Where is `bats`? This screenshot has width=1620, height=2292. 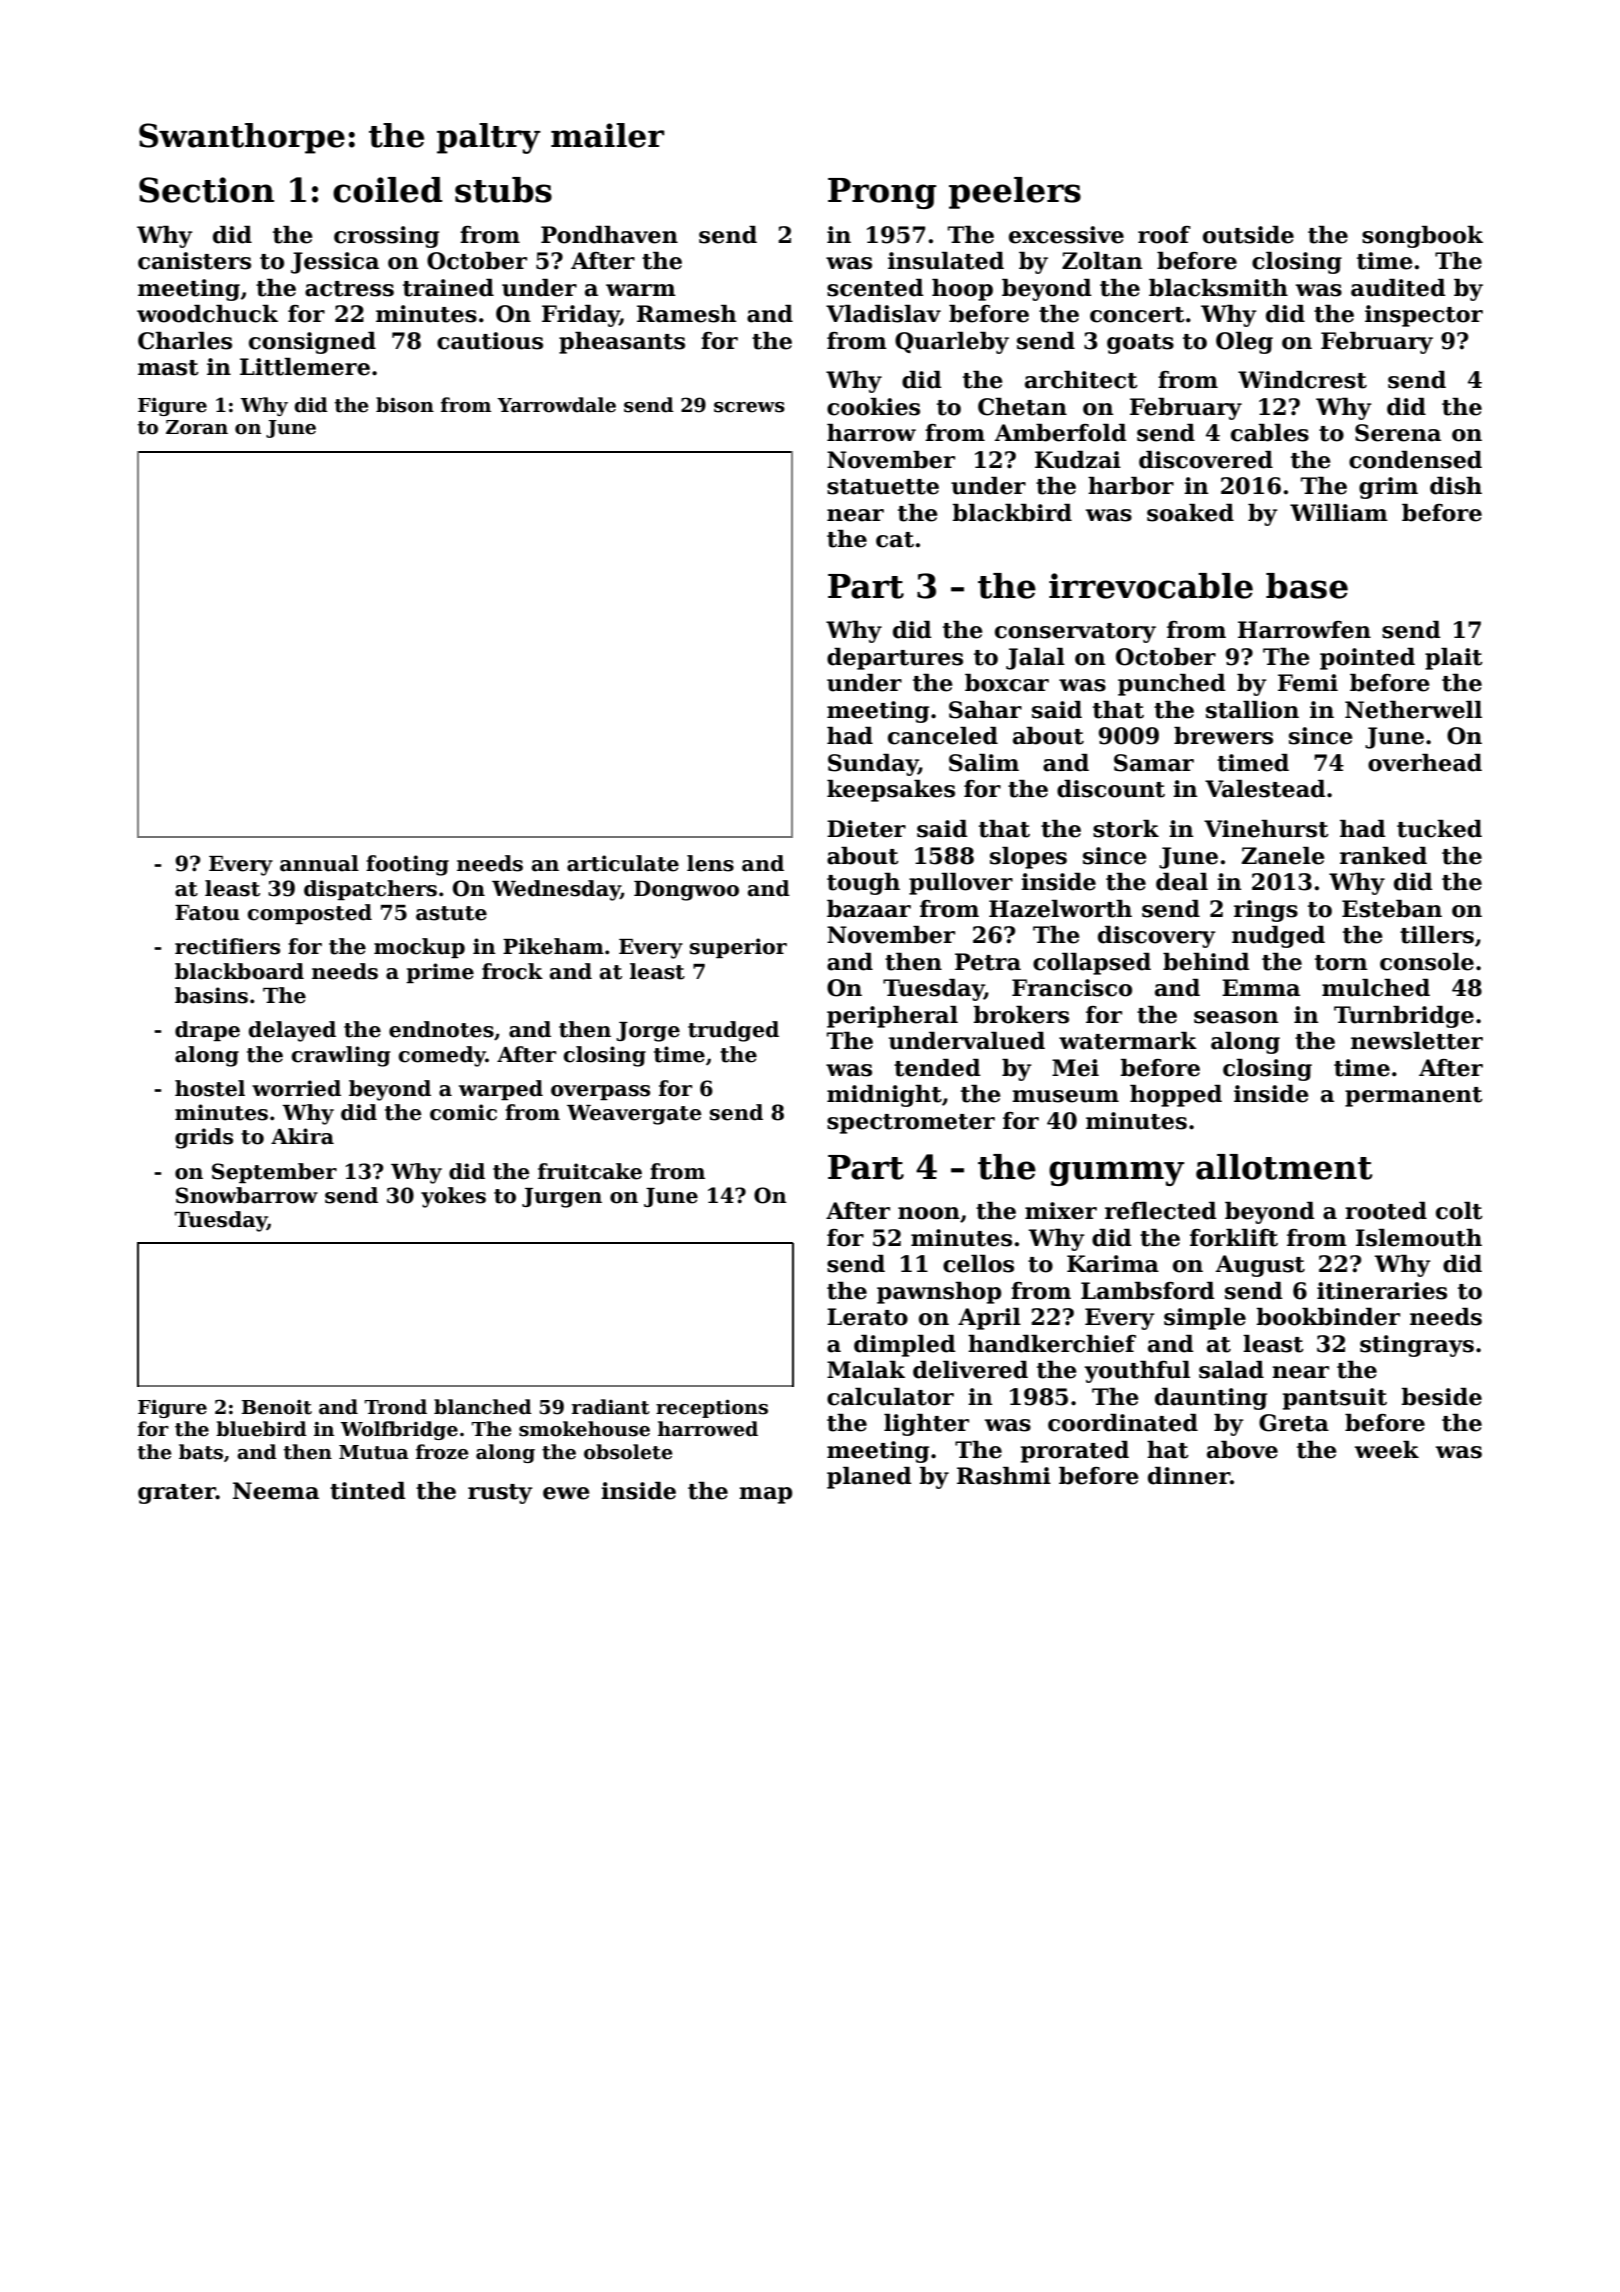 bats is located at coordinates (201, 1452).
